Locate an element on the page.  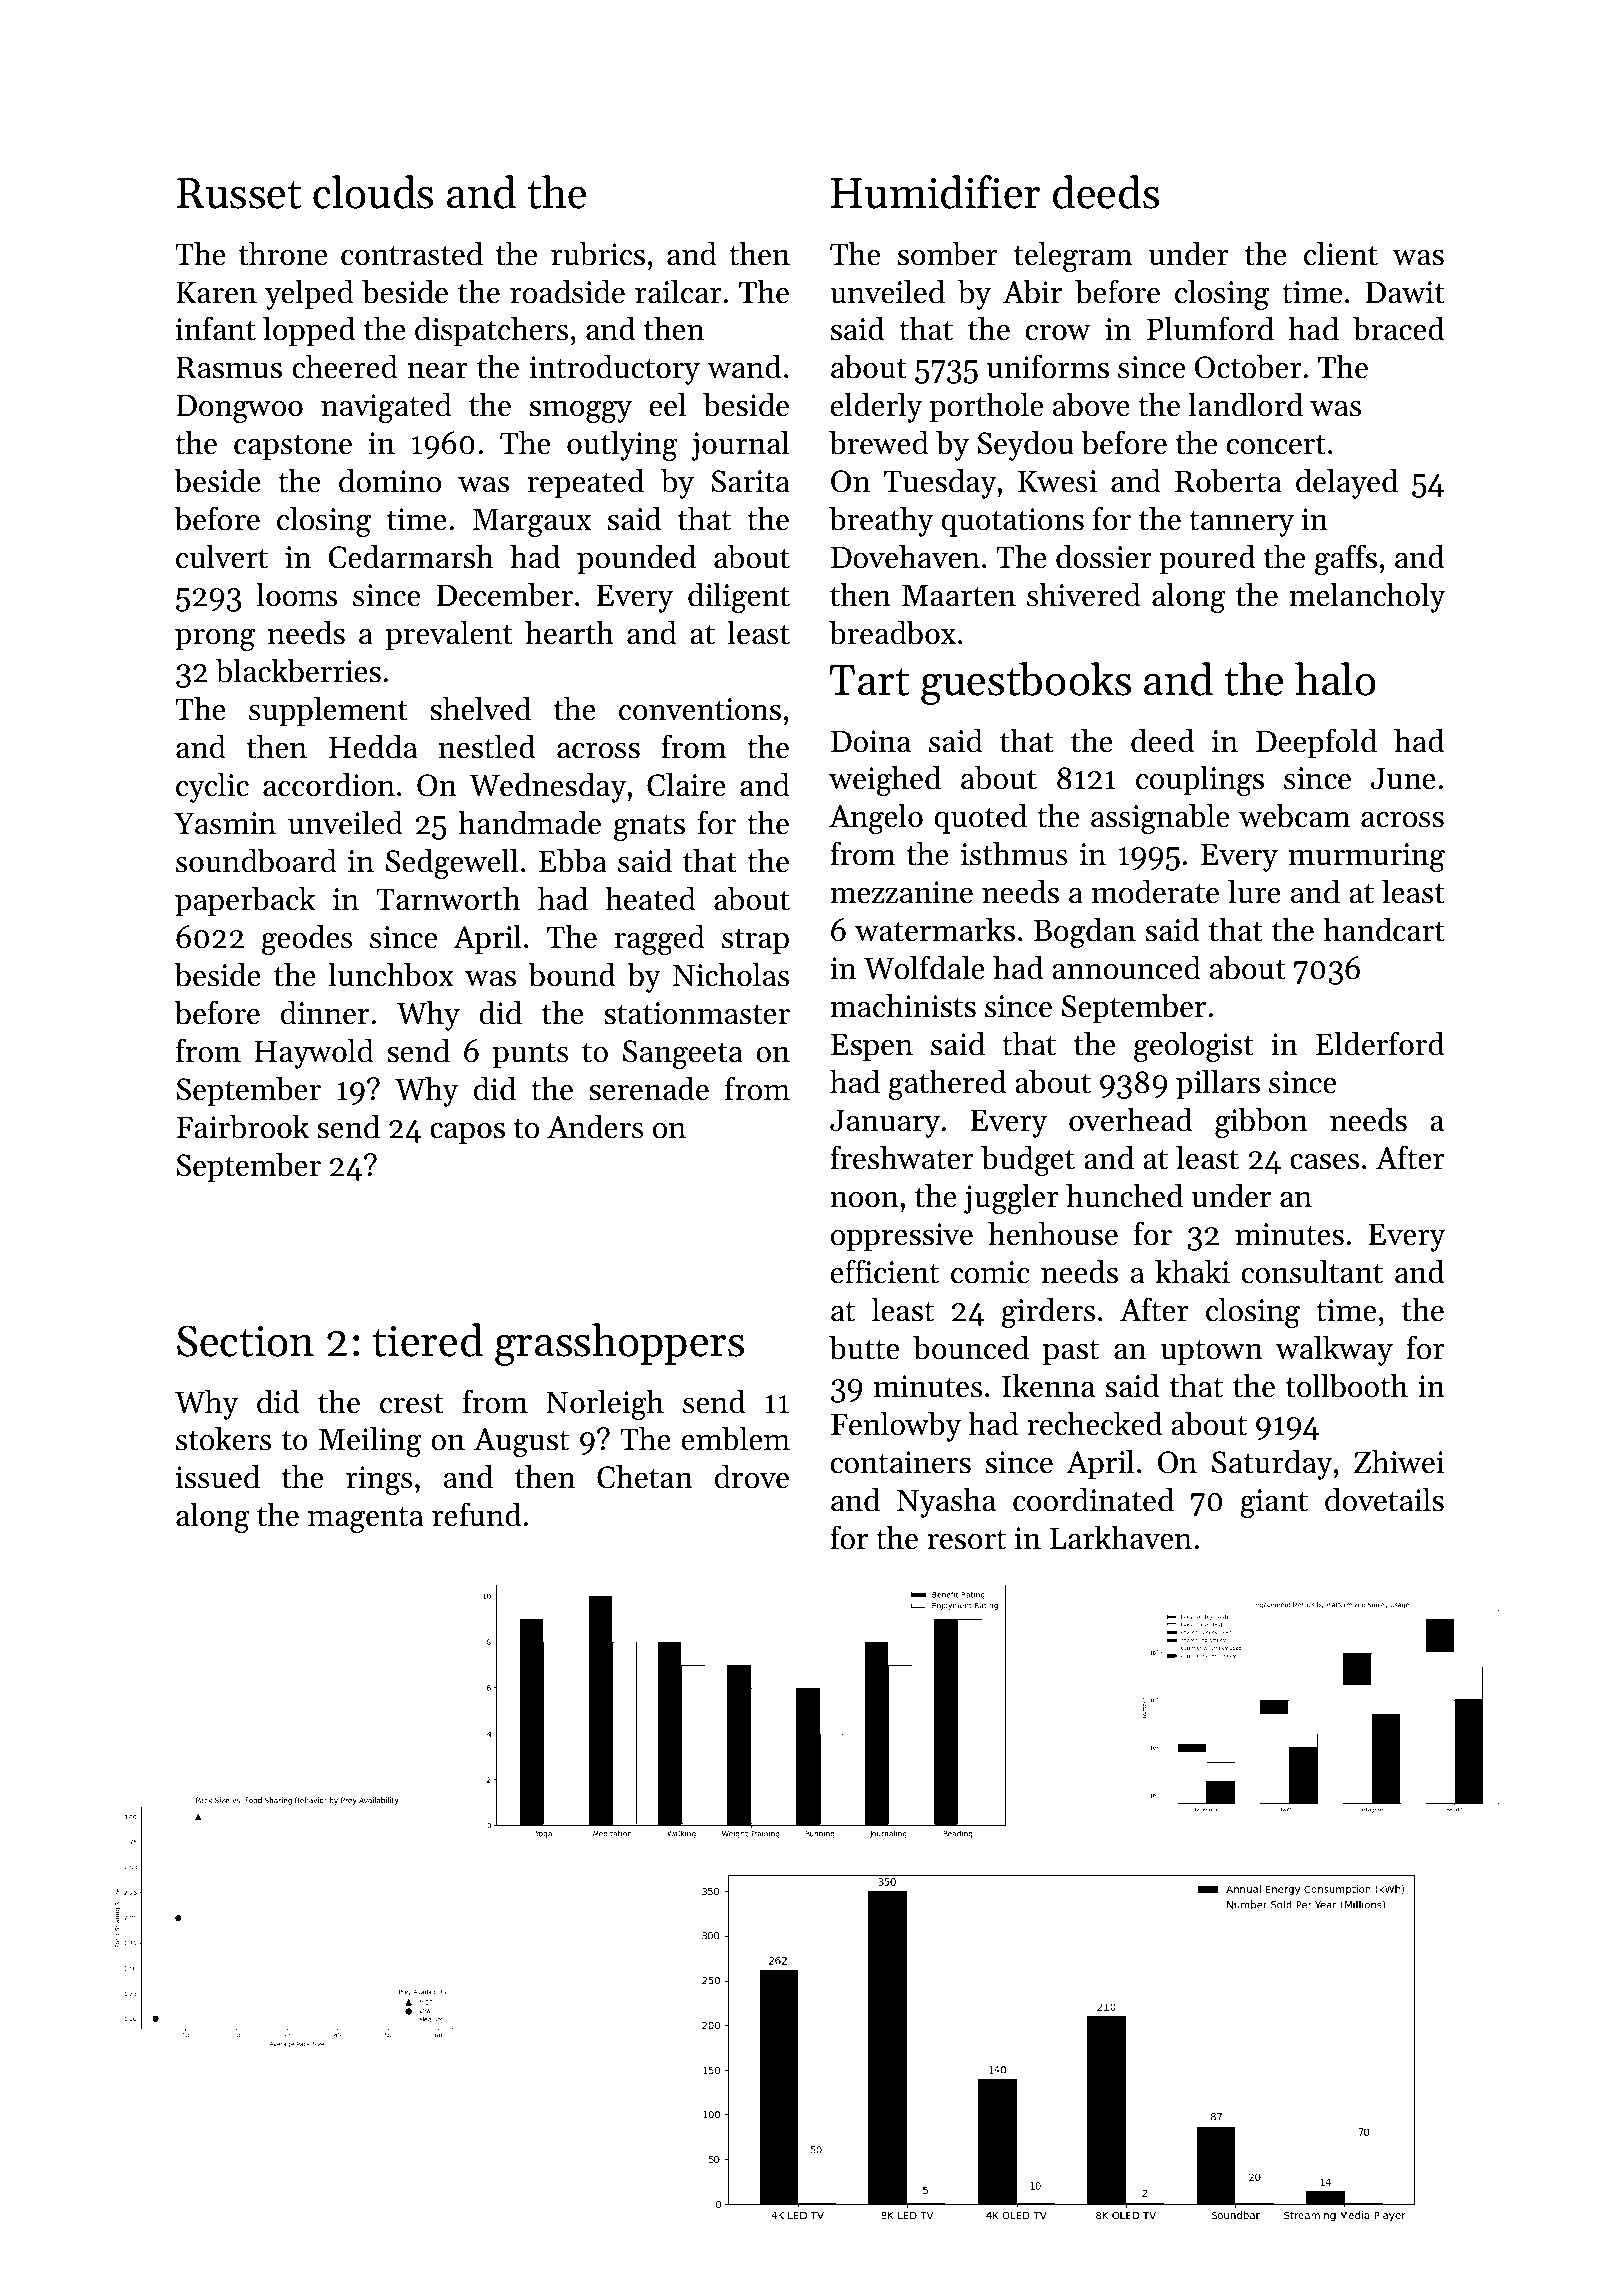
throne is located at coordinates (283, 253).
